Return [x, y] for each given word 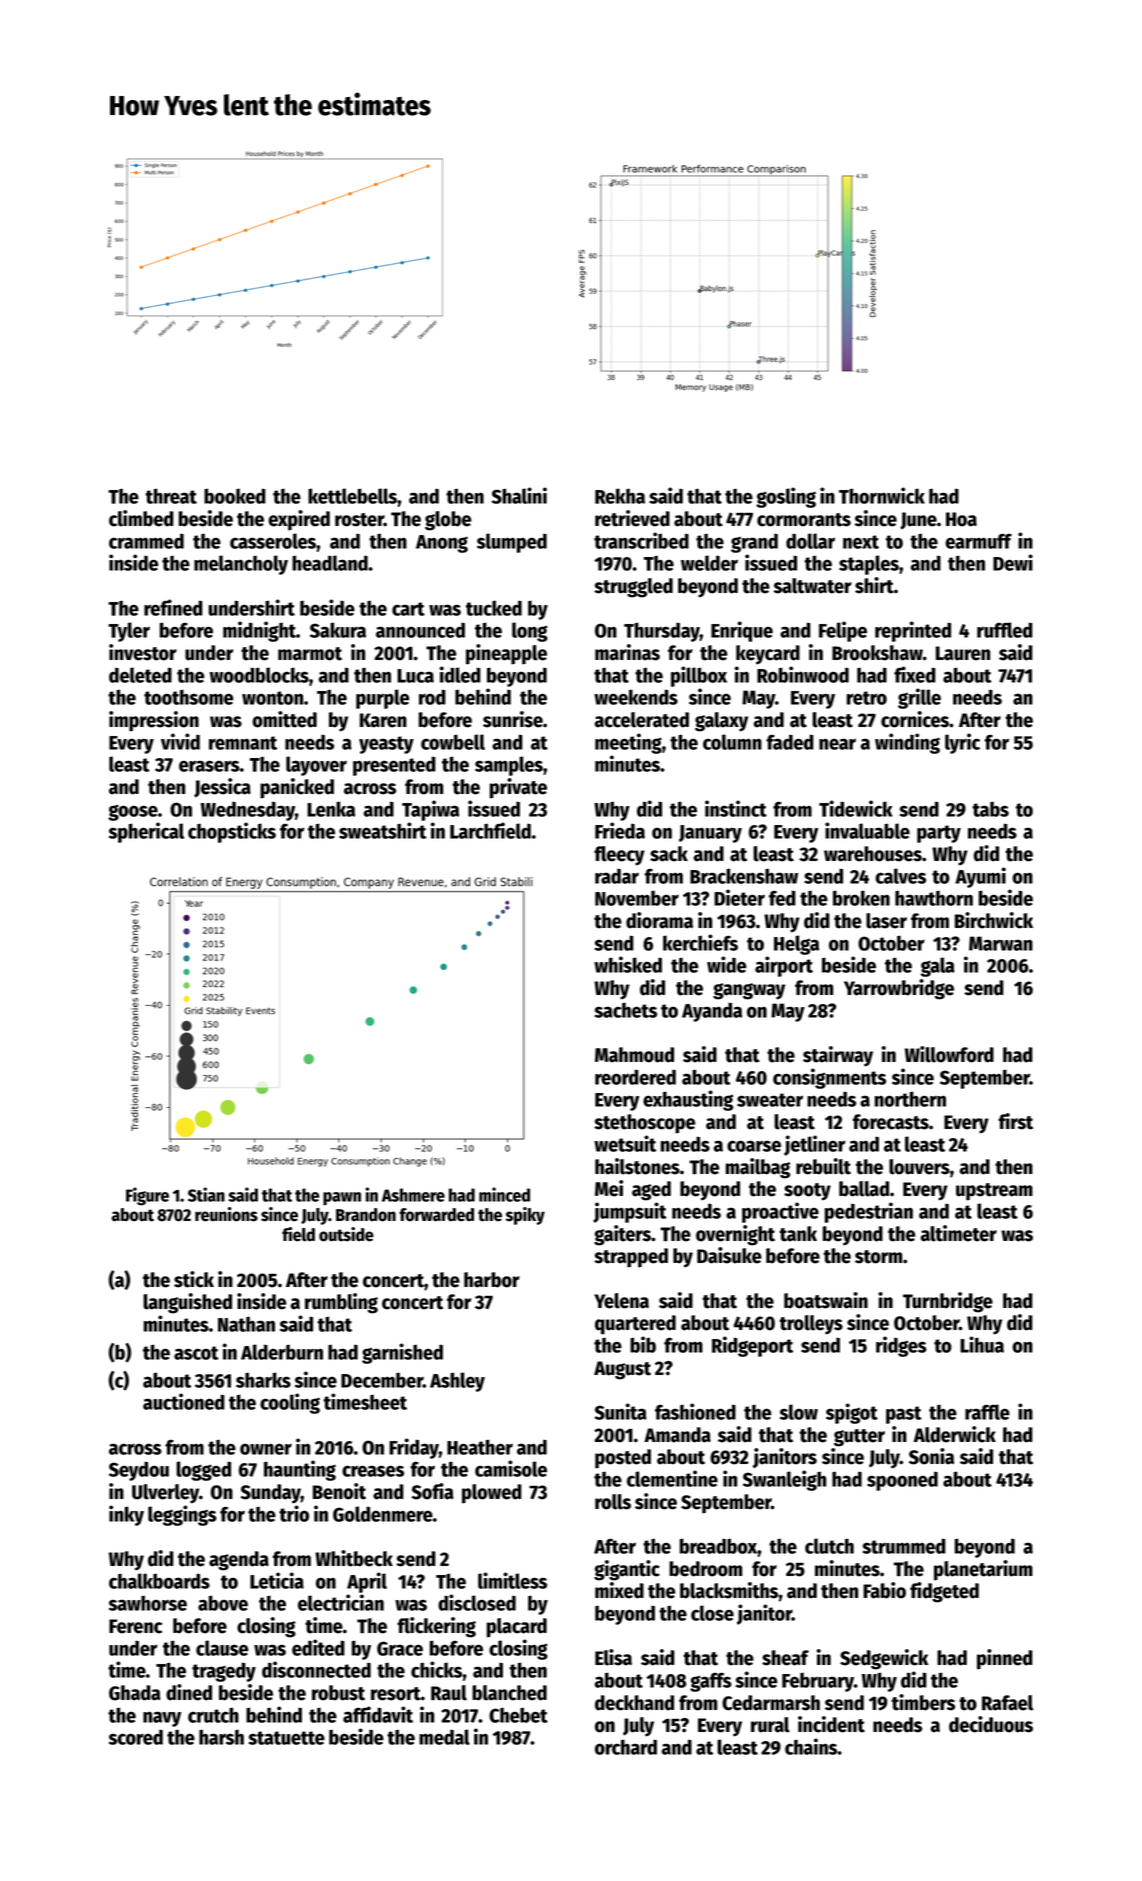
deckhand [634, 1703]
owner [266, 1449]
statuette [286, 1738]
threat [171, 496]
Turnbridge [948, 1302]
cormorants [804, 520]
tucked [494, 608]
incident [831, 1724]
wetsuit [625, 1143]
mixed [619, 1590]
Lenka [331, 809]
